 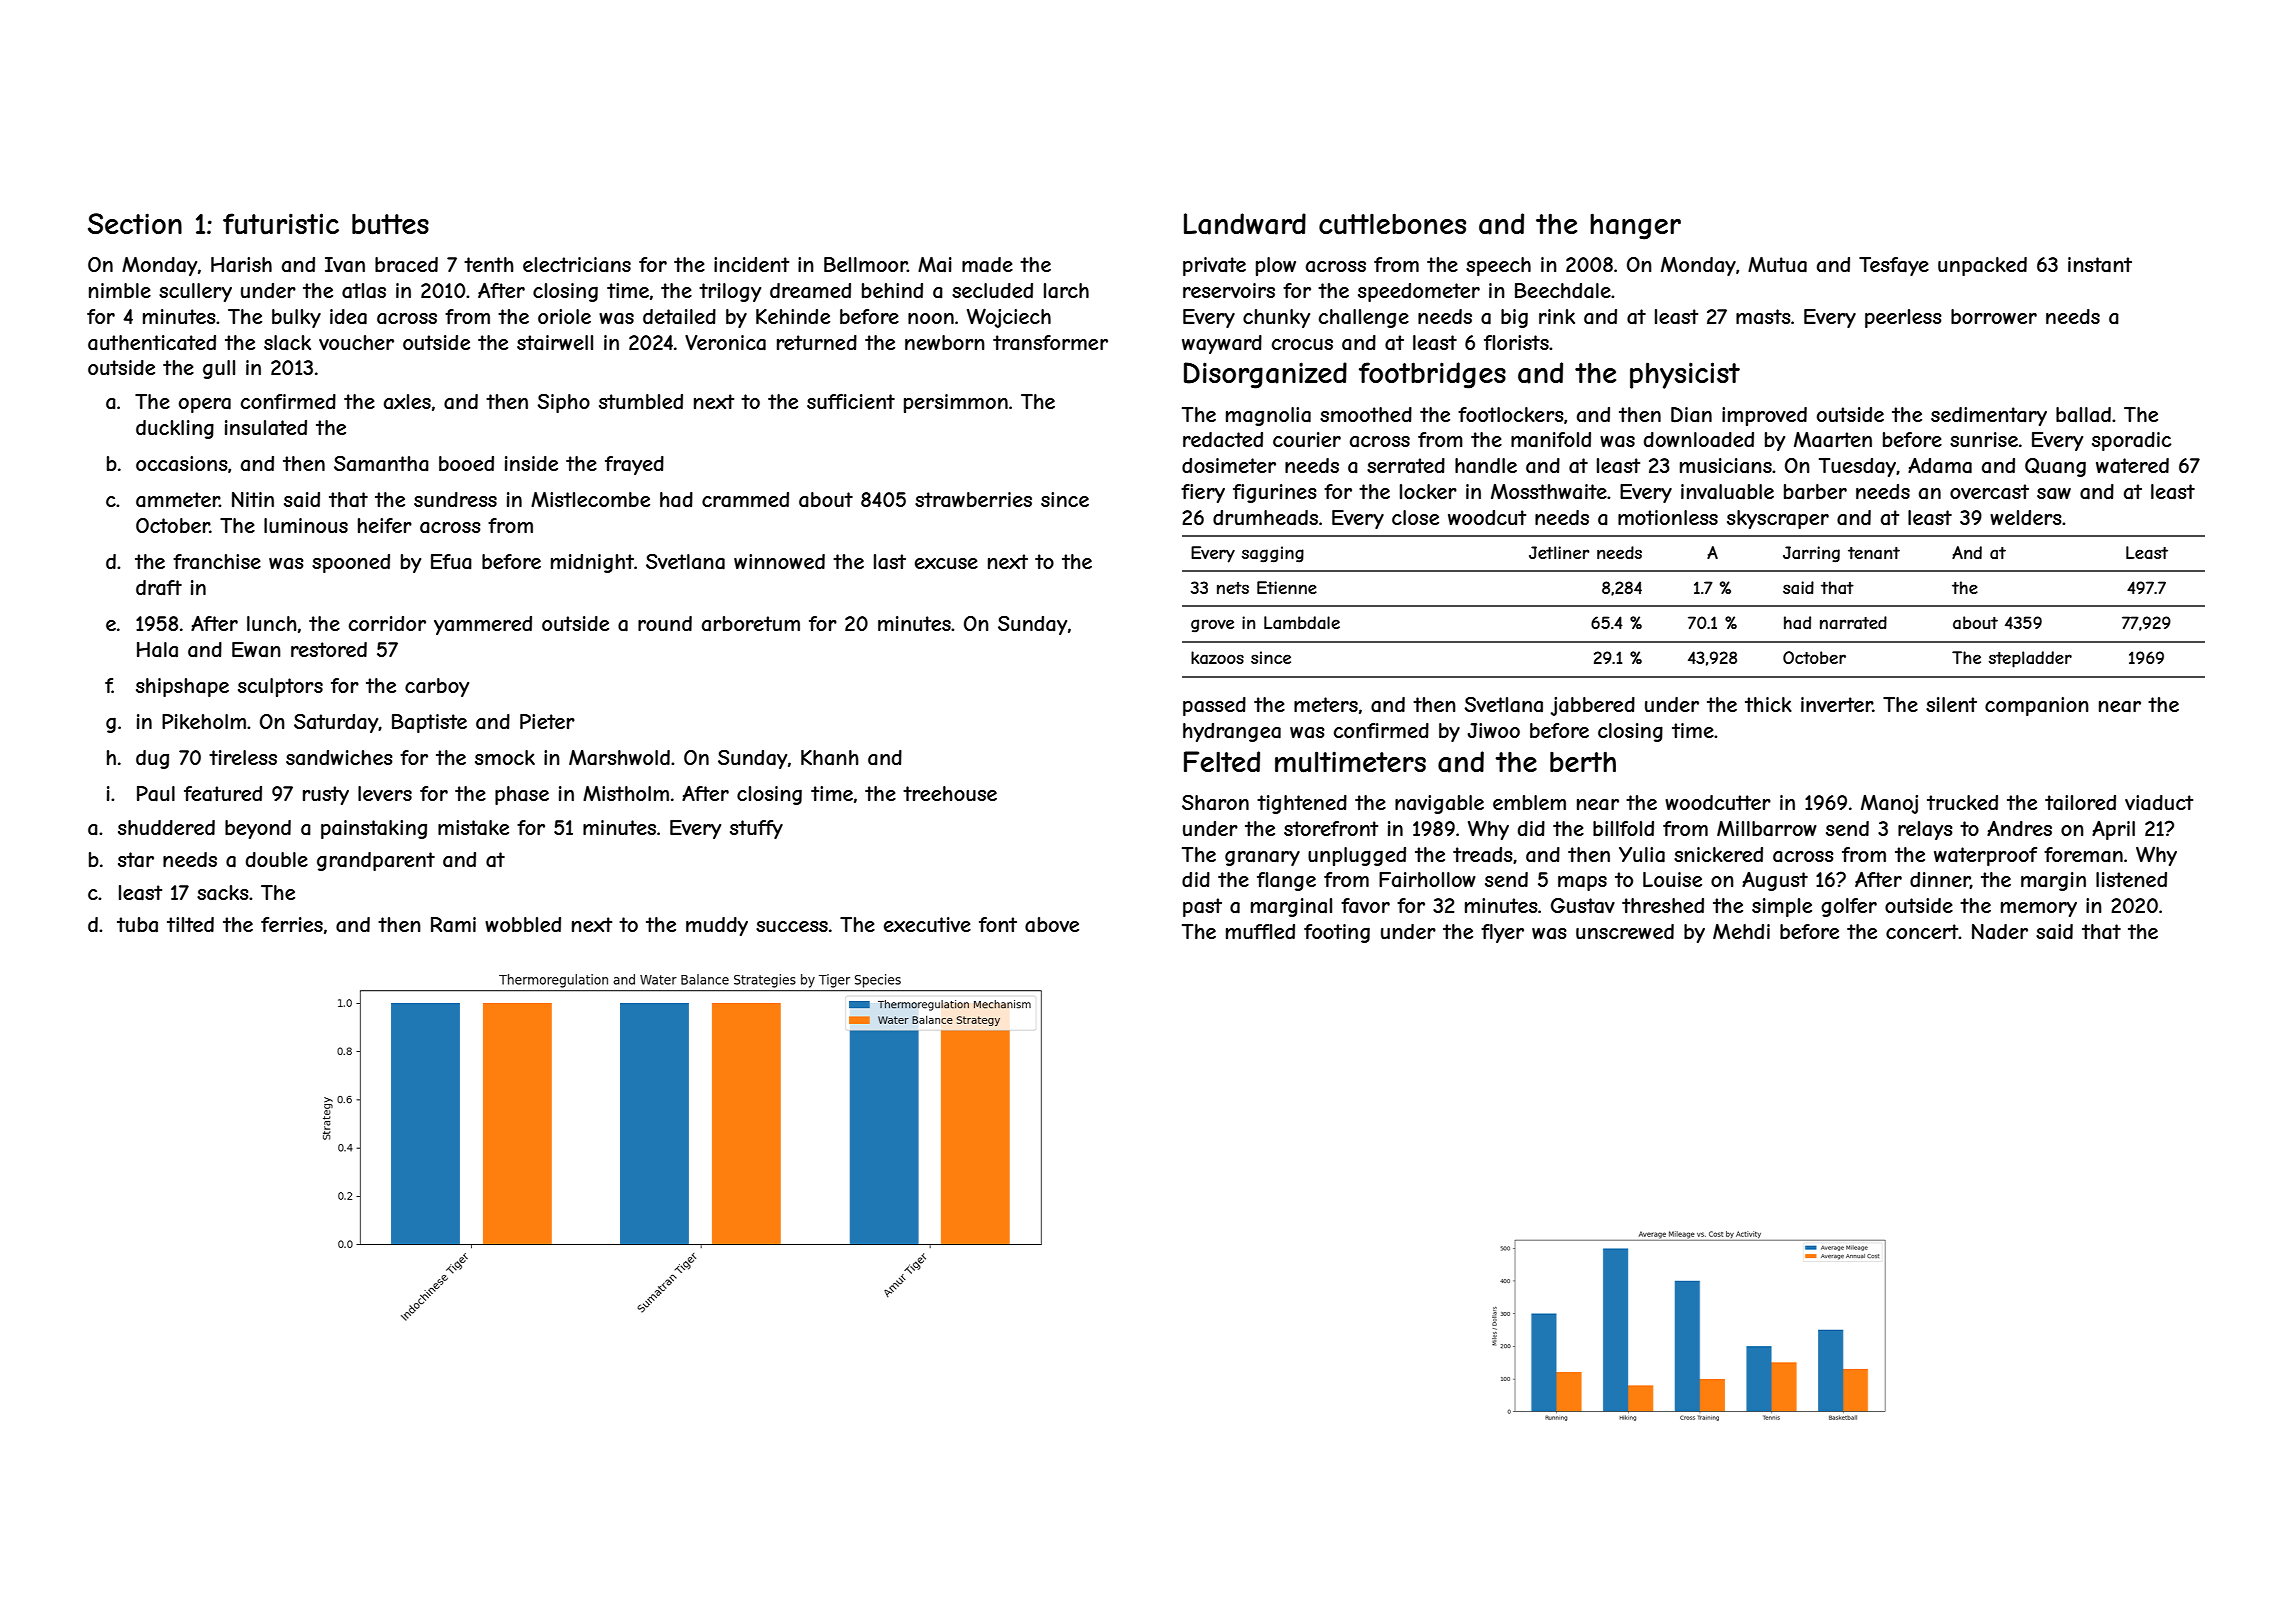 I want to click on welders, so click(x=2026, y=517).
